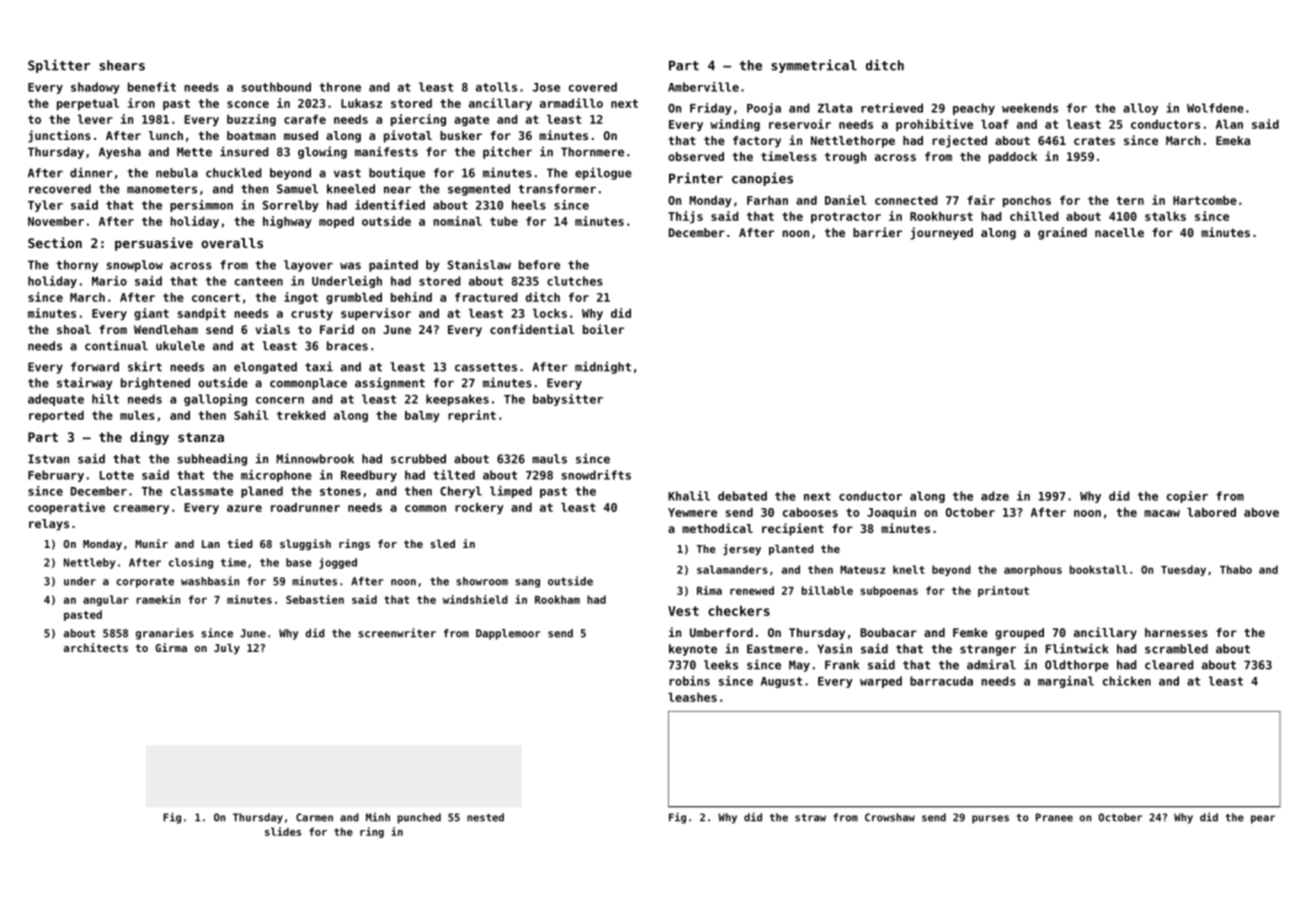 The height and width of the screenshot is (924, 1308). I want to click on base, so click(299, 562).
